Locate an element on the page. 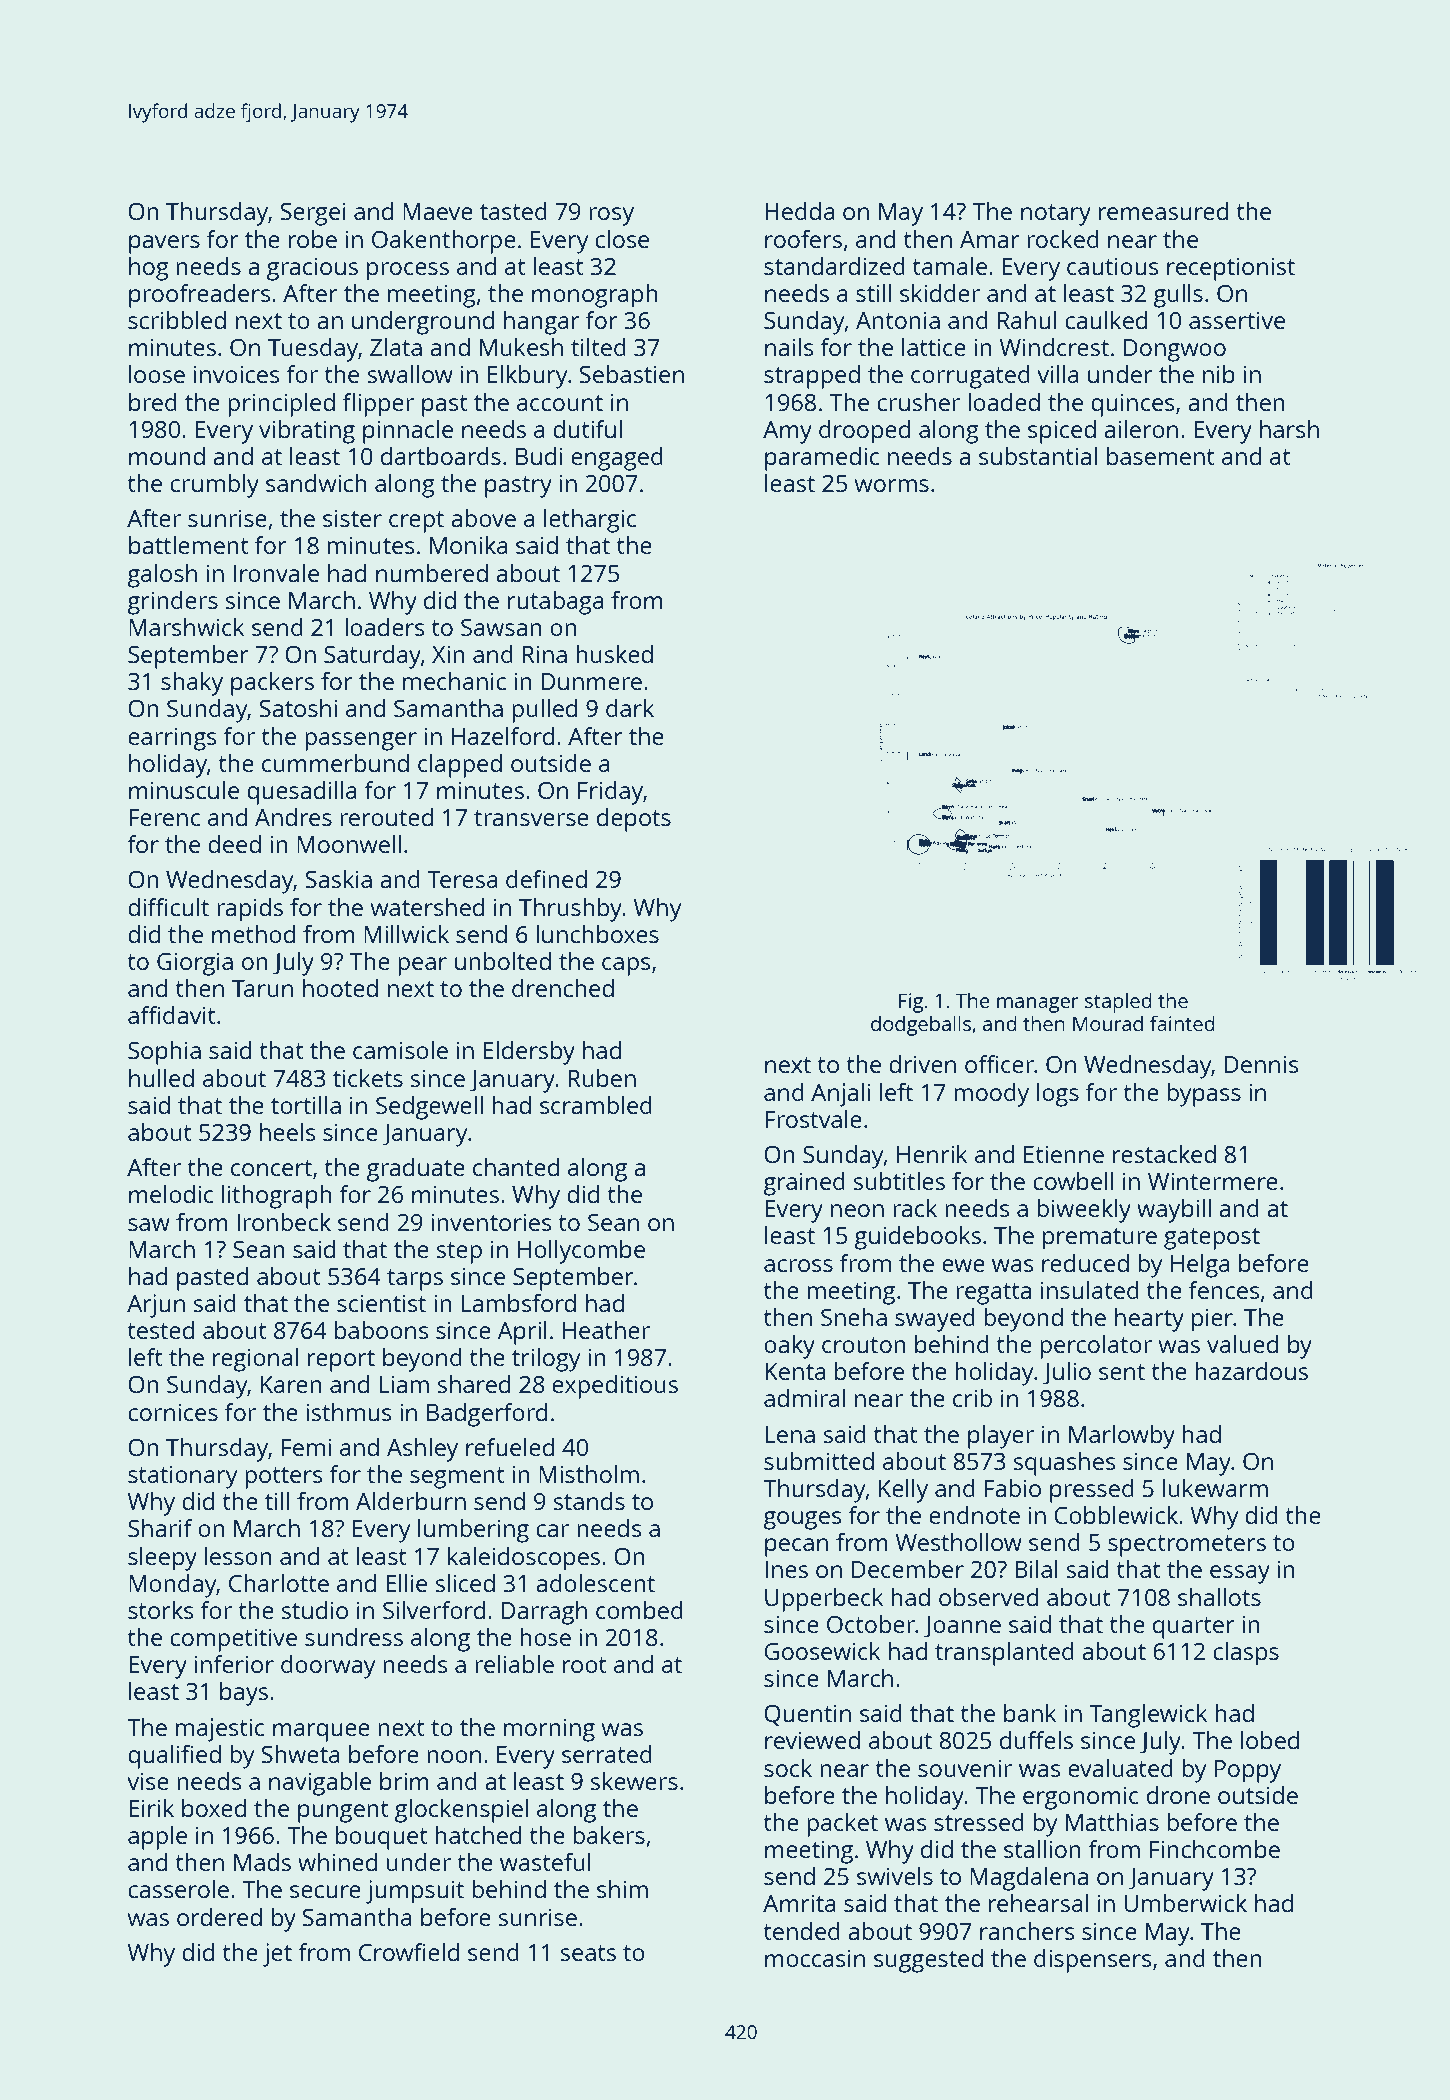  lithograph is located at coordinates (277, 1197).
